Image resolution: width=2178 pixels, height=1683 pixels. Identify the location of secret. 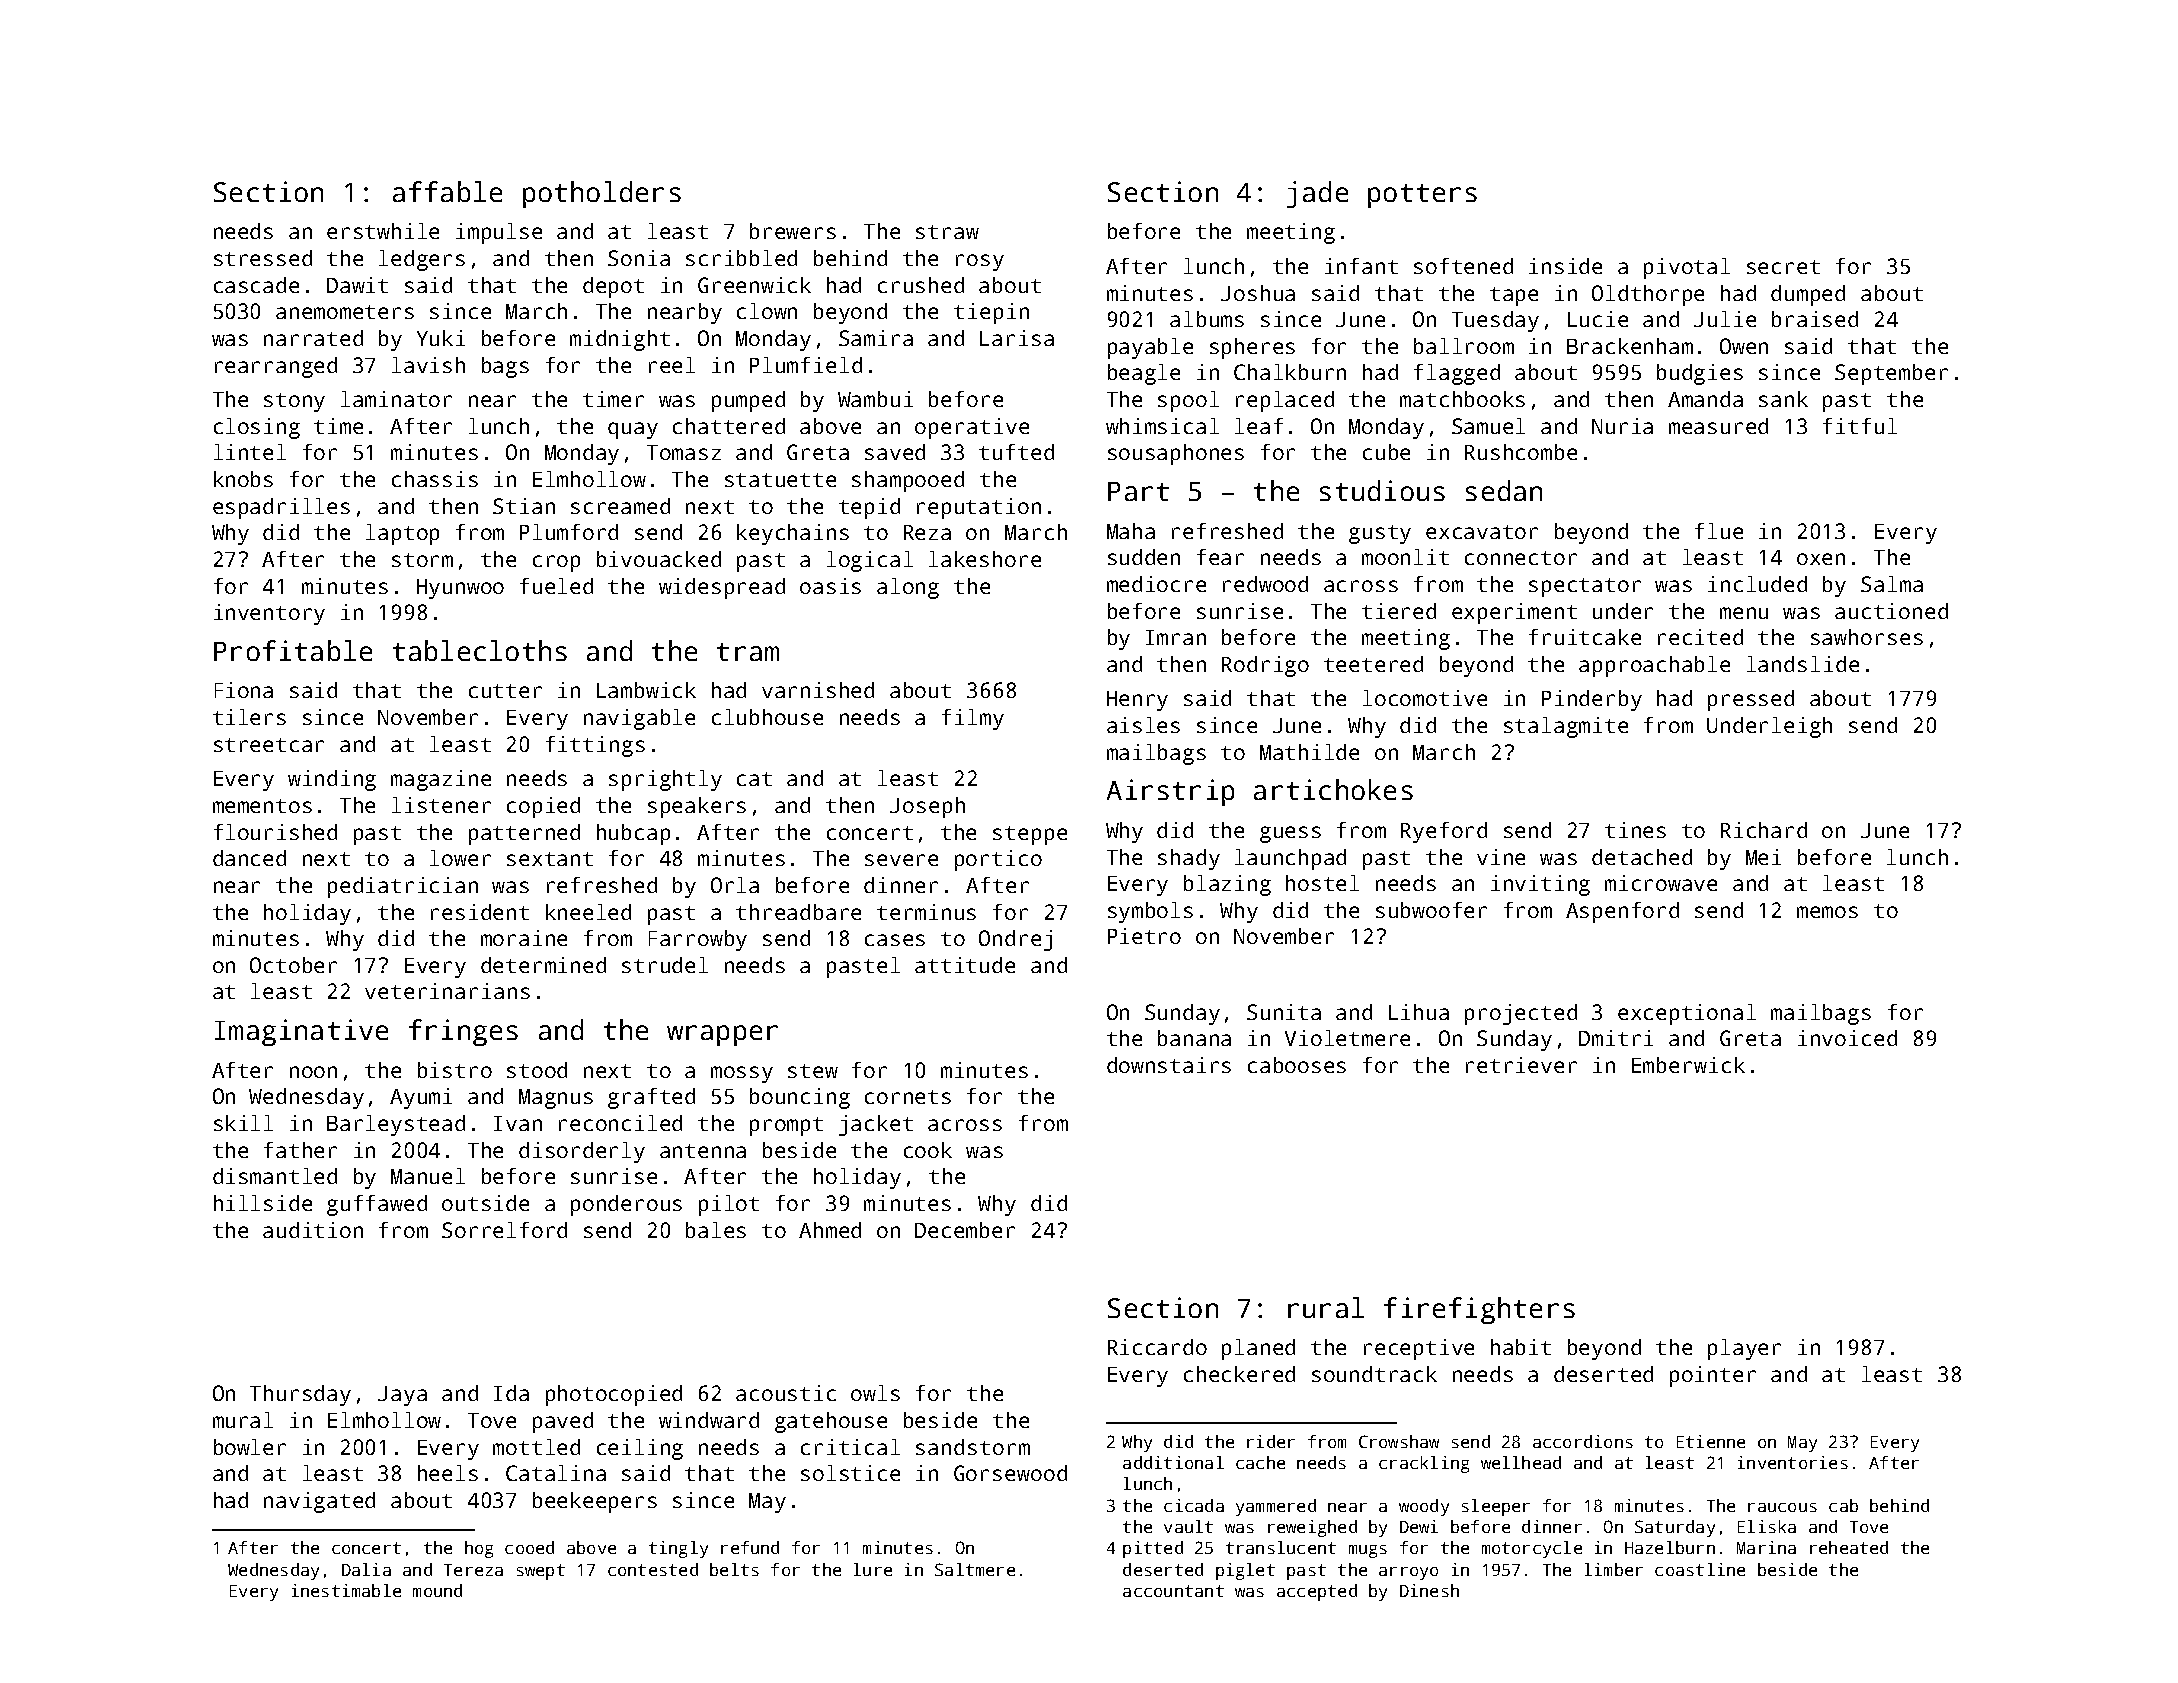
(1783, 267).
